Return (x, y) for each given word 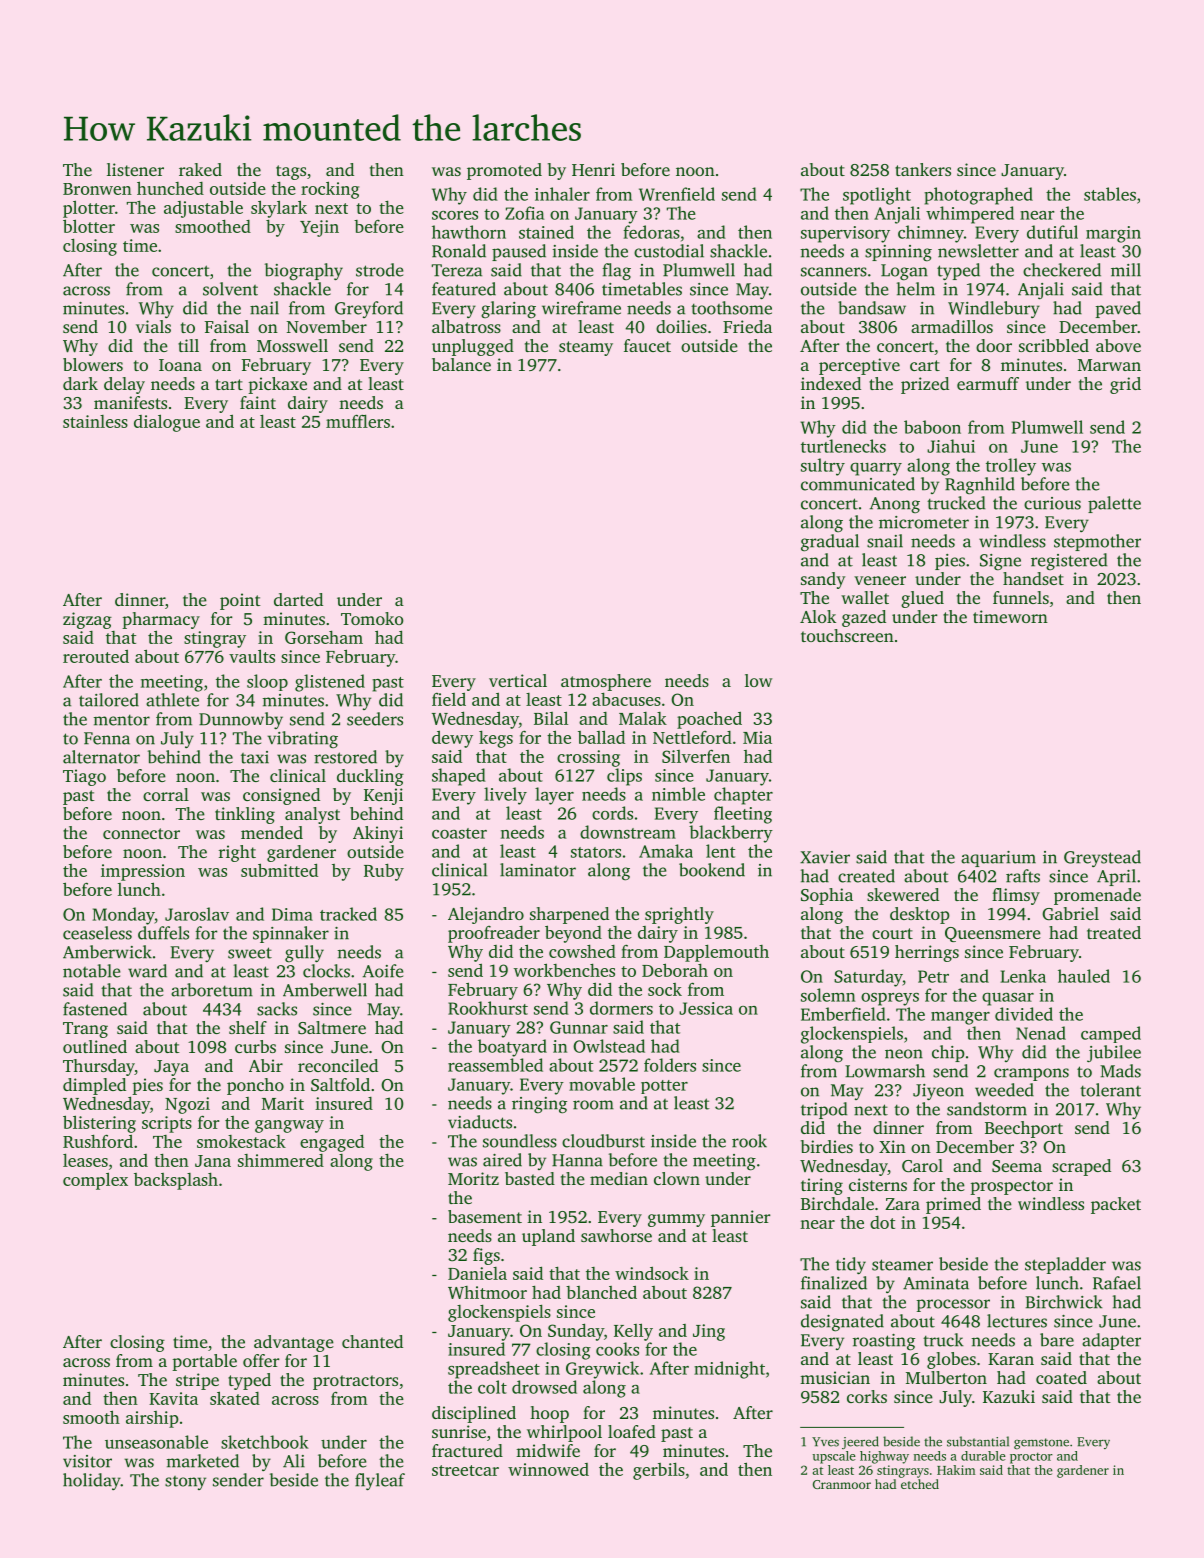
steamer (902, 1265)
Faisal (227, 326)
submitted (279, 870)
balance (461, 364)
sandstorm (987, 1109)
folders (670, 1065)
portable (204, 1362)
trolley (1011, 467)
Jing (709, 1332)
